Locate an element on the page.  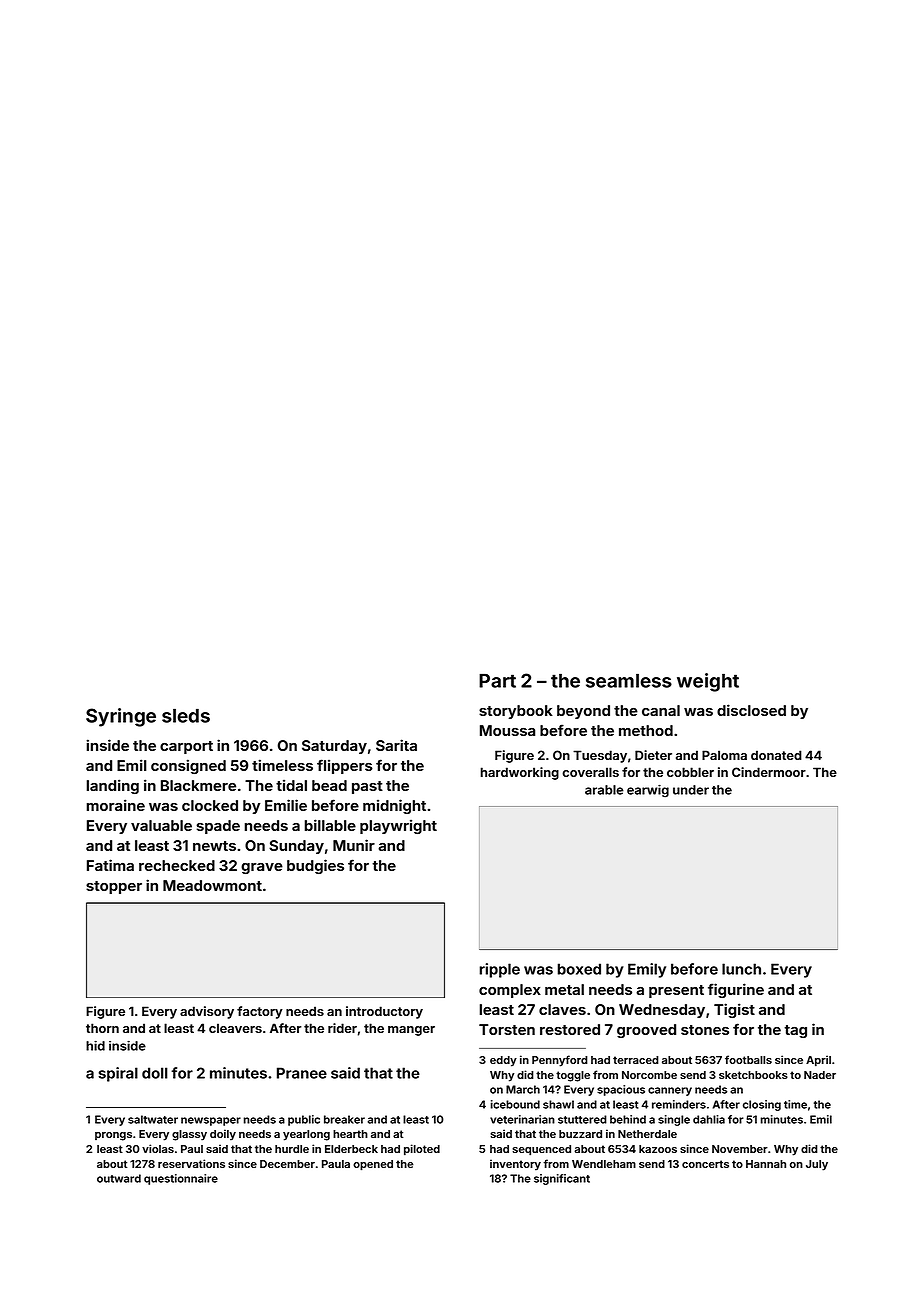
Part is located at coordinates (497, 681).
